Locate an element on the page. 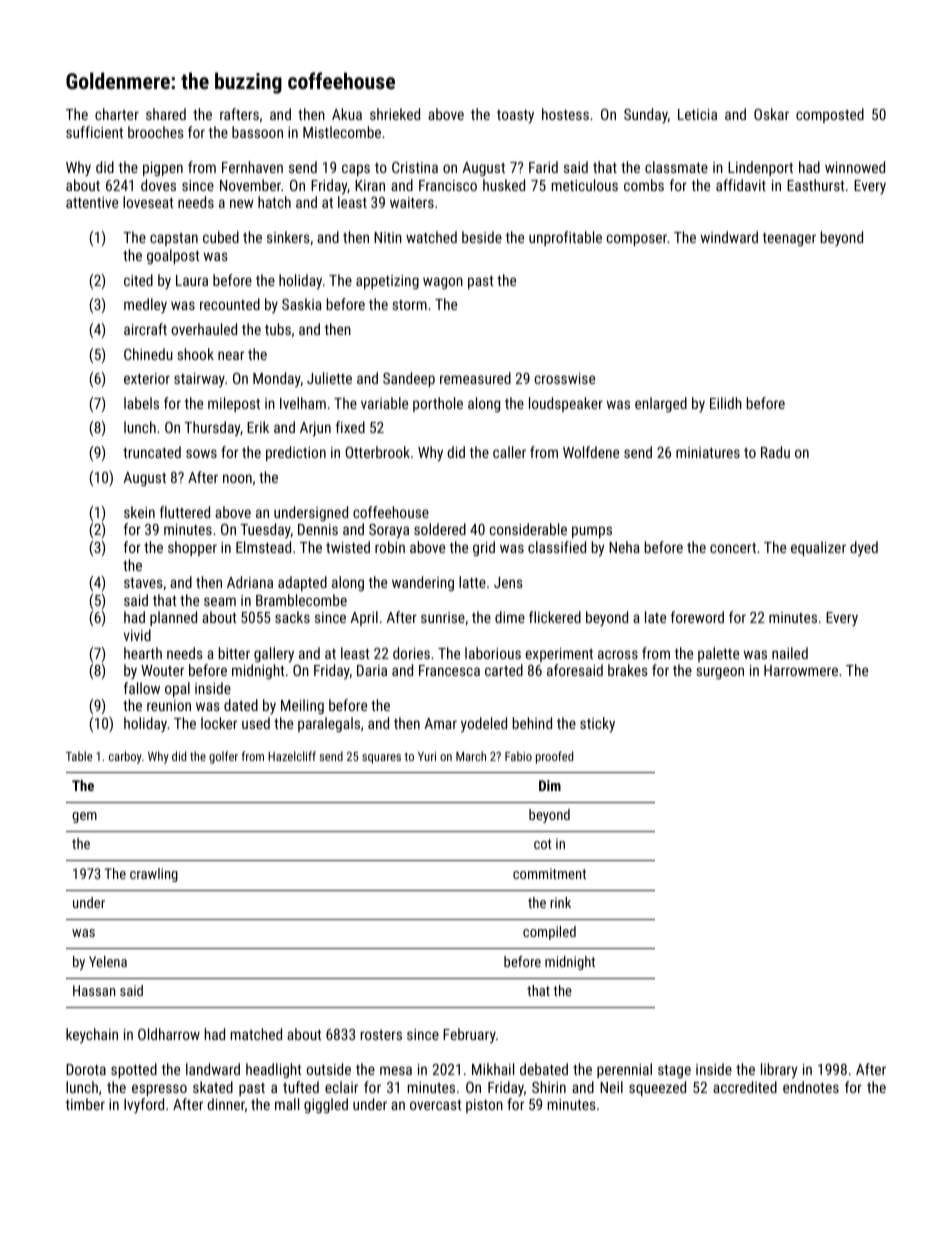 The height and width of the page is (1233, 952). overcast is located at coordinates (436, 1105).
